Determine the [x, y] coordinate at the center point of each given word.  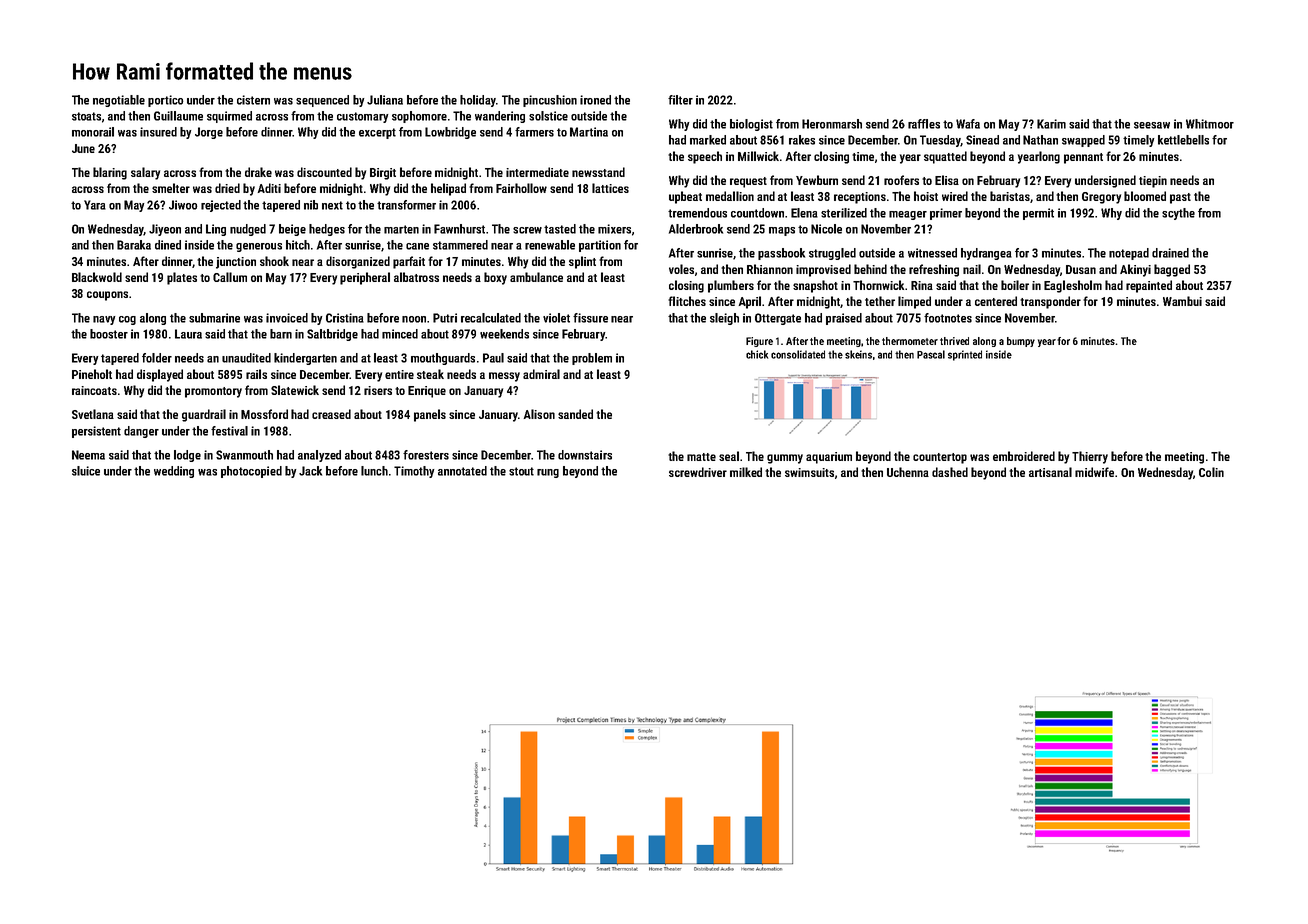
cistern [253, 100]
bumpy [1021, 342]
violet [556, 318]
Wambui [1182, 301]
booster [109, 334]
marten [401, 229]
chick [757, 354]
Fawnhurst [459, 229]
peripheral [365, 278]
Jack [310, 471]
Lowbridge [450, 133]
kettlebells [1183, 140]
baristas [1010, 196]
